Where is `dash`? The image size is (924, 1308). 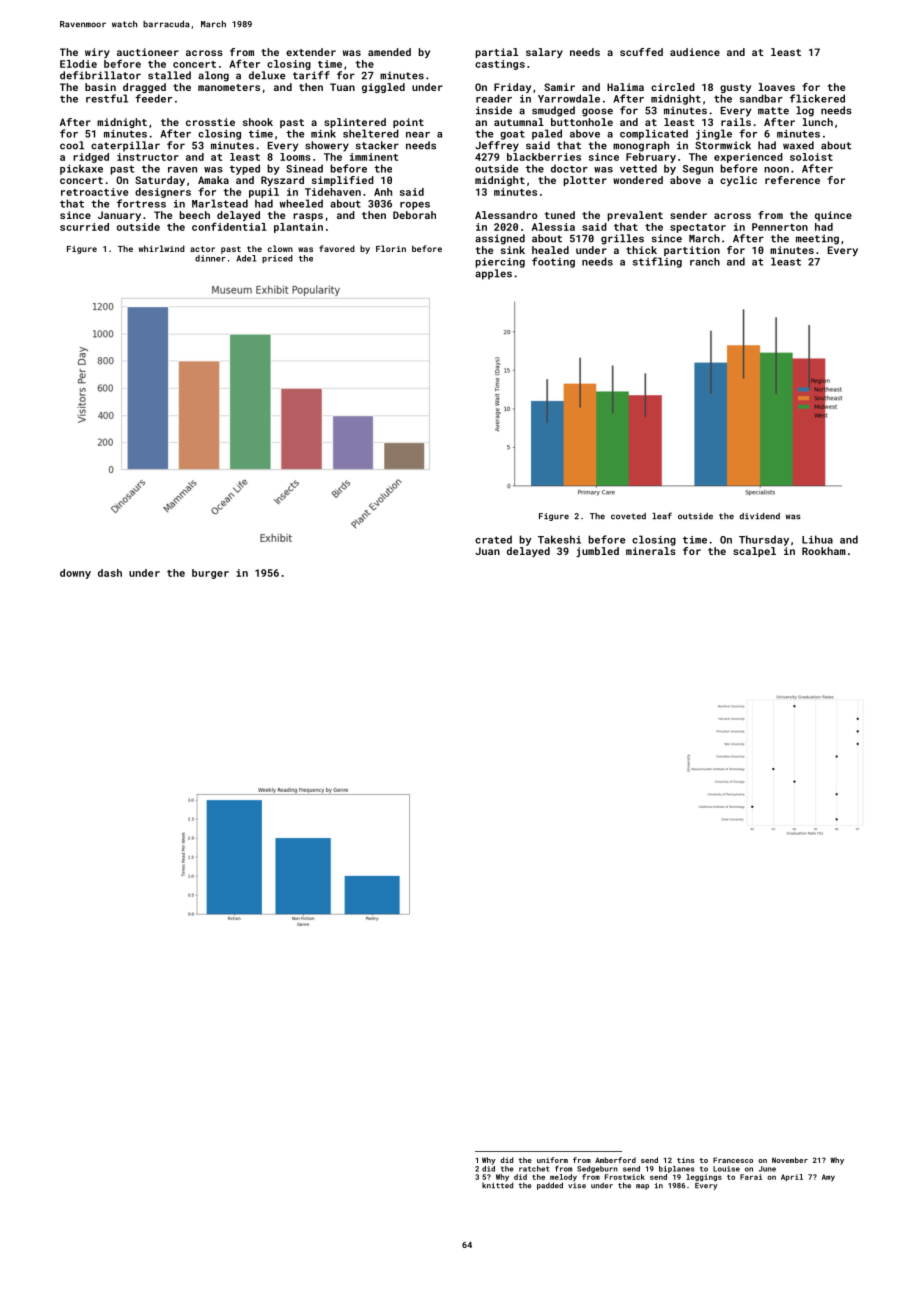 dash is located at coordinates (110, 573).
